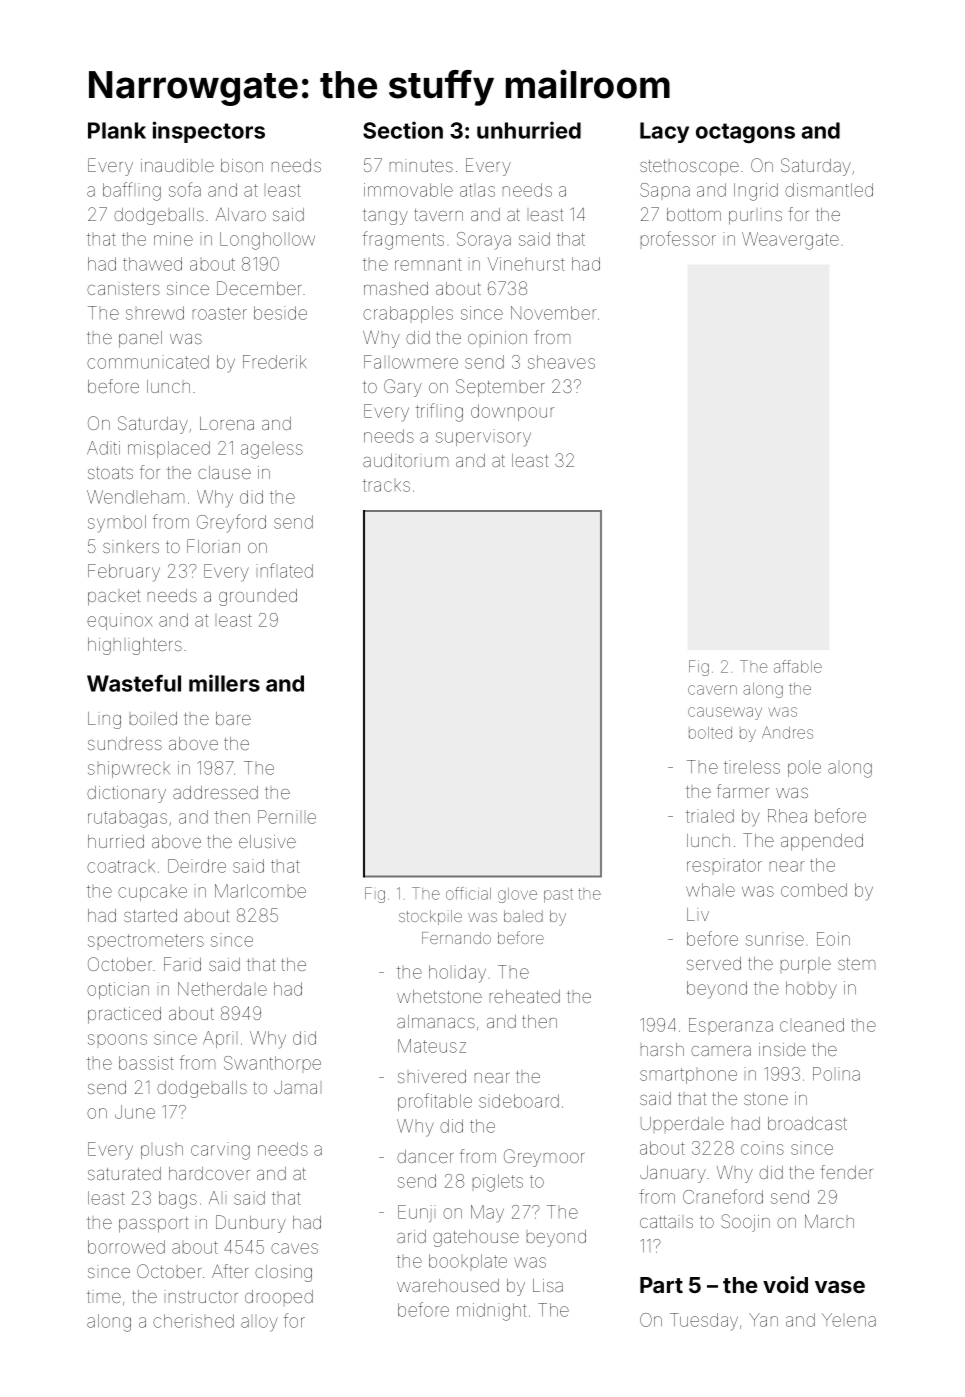  What do you see at coordinates (222, 989) in the document?
I see `Netherdale` at bounding box center [222, 989].
